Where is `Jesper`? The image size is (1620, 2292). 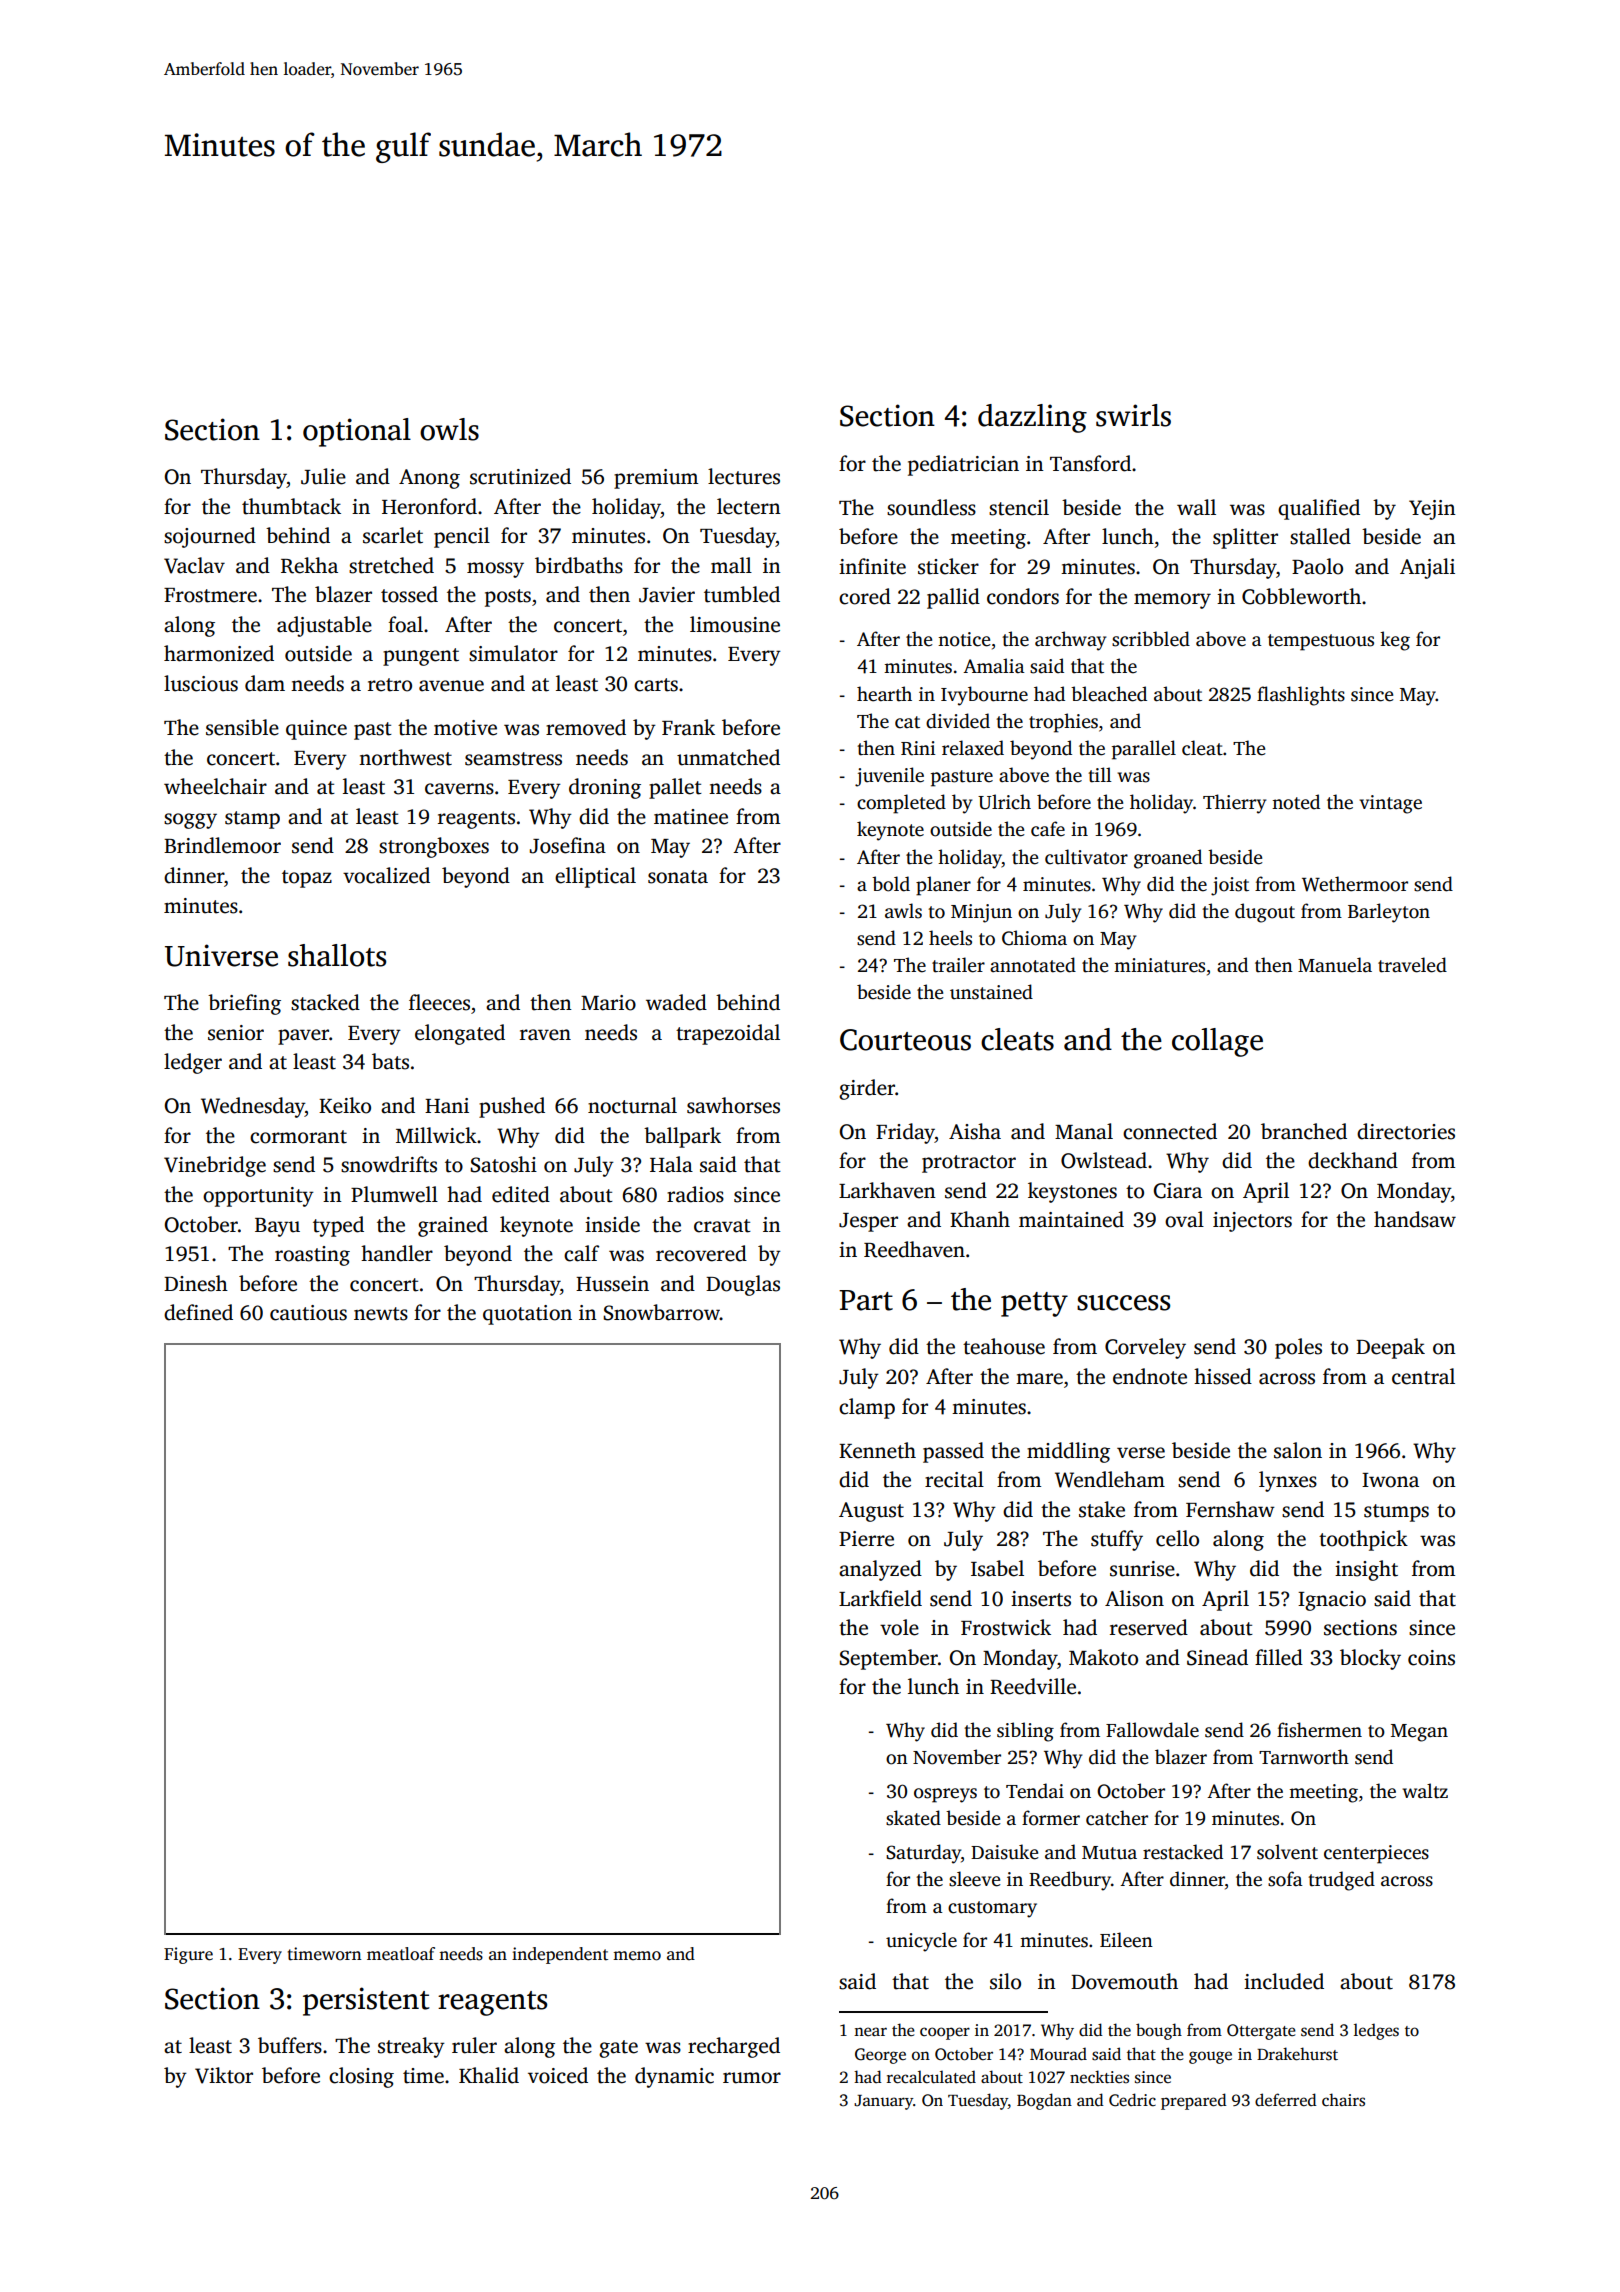 Jesper is located at coordinates (868, 1222).
